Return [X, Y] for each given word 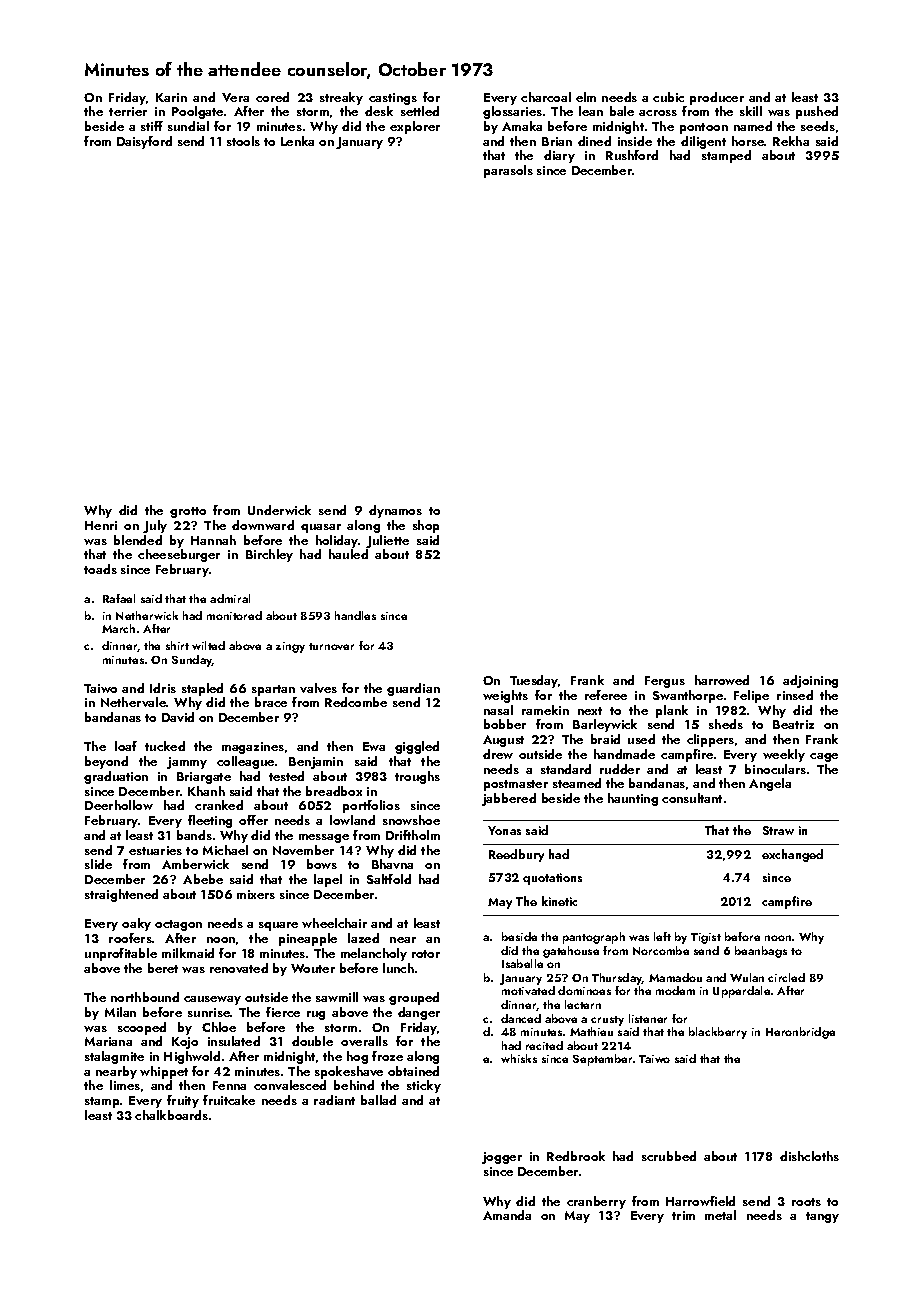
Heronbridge [800, 1033]
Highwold [192, 1057]
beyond [106, 762]
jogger [502, 1158]
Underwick [279, 510]
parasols [508, 171]
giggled [417, 747]
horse [748, 141]
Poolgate [197, 112]
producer [717, 98]
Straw [778, 830]
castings [393, 99]
